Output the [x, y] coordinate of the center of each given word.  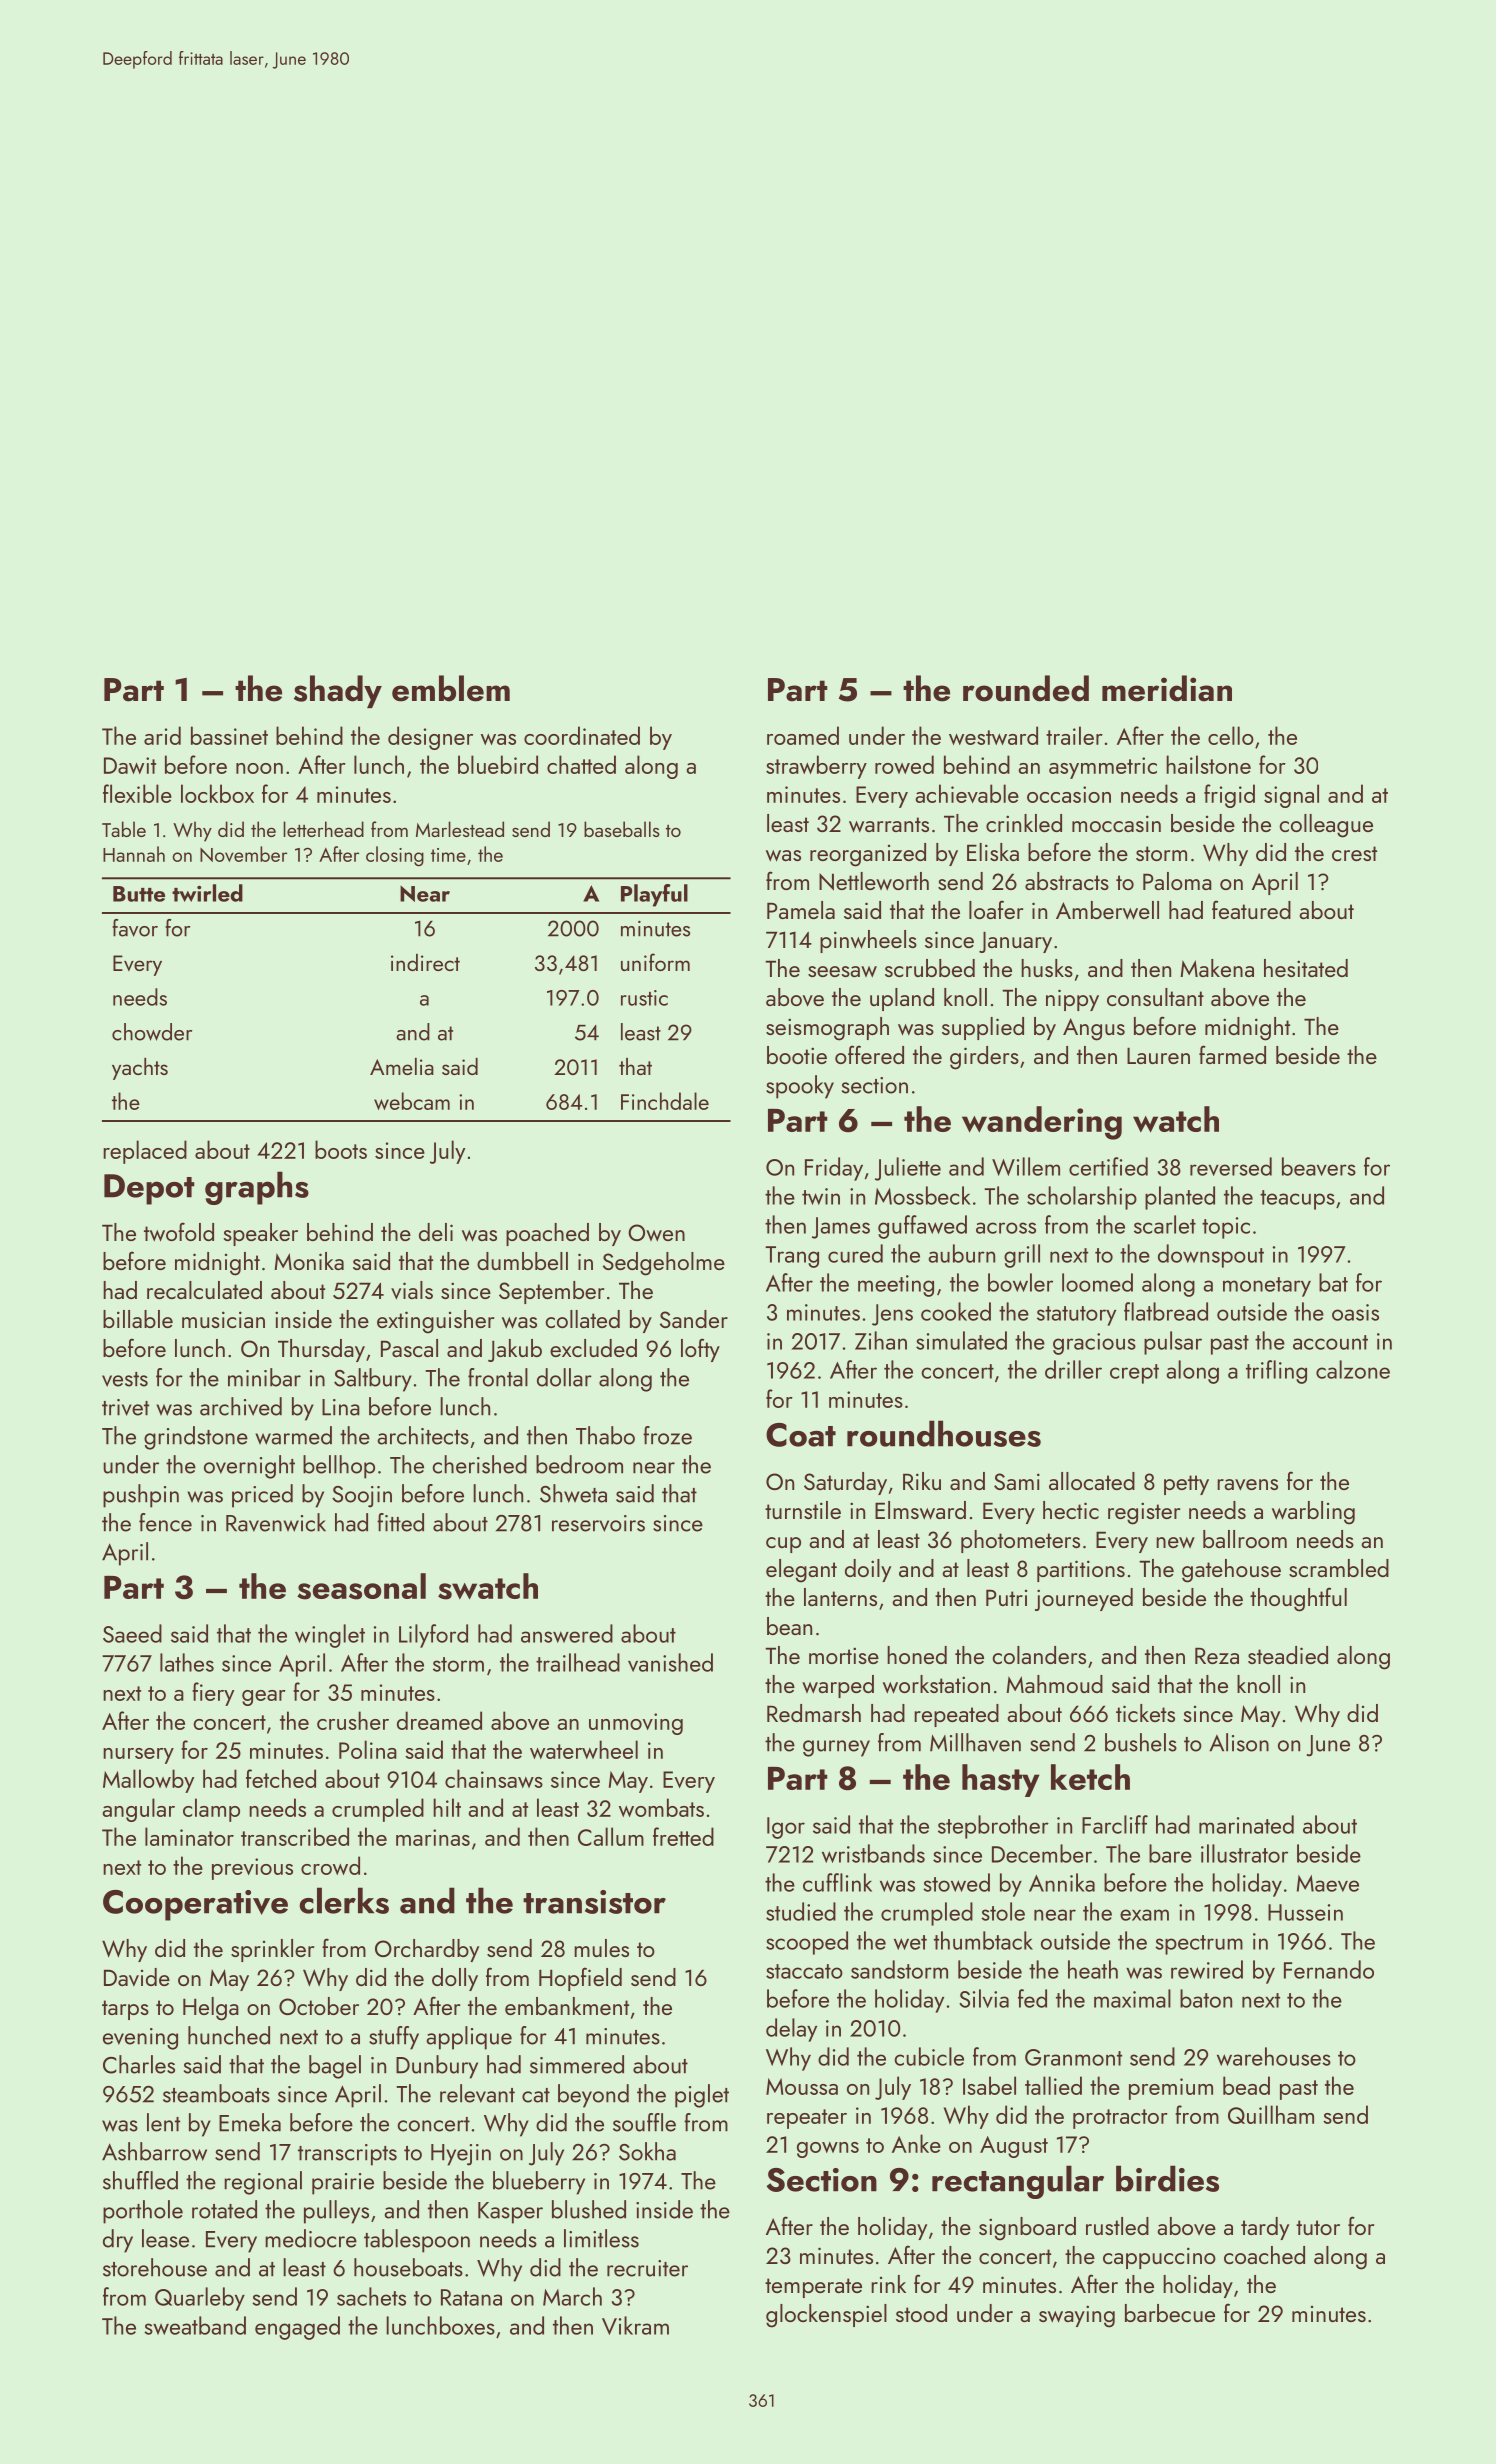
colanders [1039, 1655]
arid [162, 735]
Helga [211, 2009]
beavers [1319, 1166]
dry [118, 2241]
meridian [1167, 688]
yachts [140, 1069]
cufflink [837, 1882]
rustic [644, 998]
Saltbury [373, 1380]
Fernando [1329, 1969]
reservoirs [598, 1523]
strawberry [816, 767]
